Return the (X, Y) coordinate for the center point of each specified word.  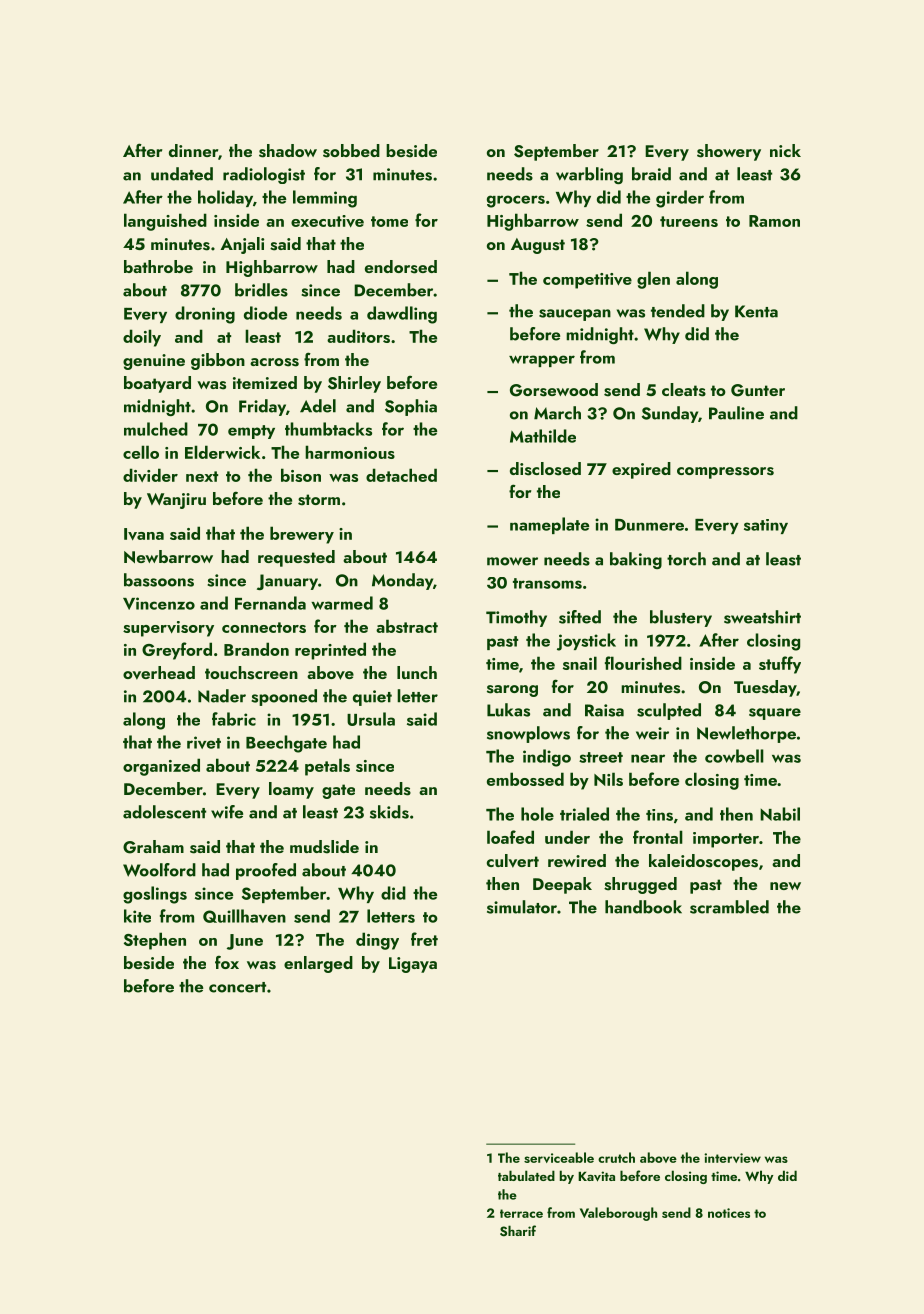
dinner (193, 150)
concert (237, 987)
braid (651, 174)
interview (732, 1158)
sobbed (351, 151)
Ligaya (413, 965)
